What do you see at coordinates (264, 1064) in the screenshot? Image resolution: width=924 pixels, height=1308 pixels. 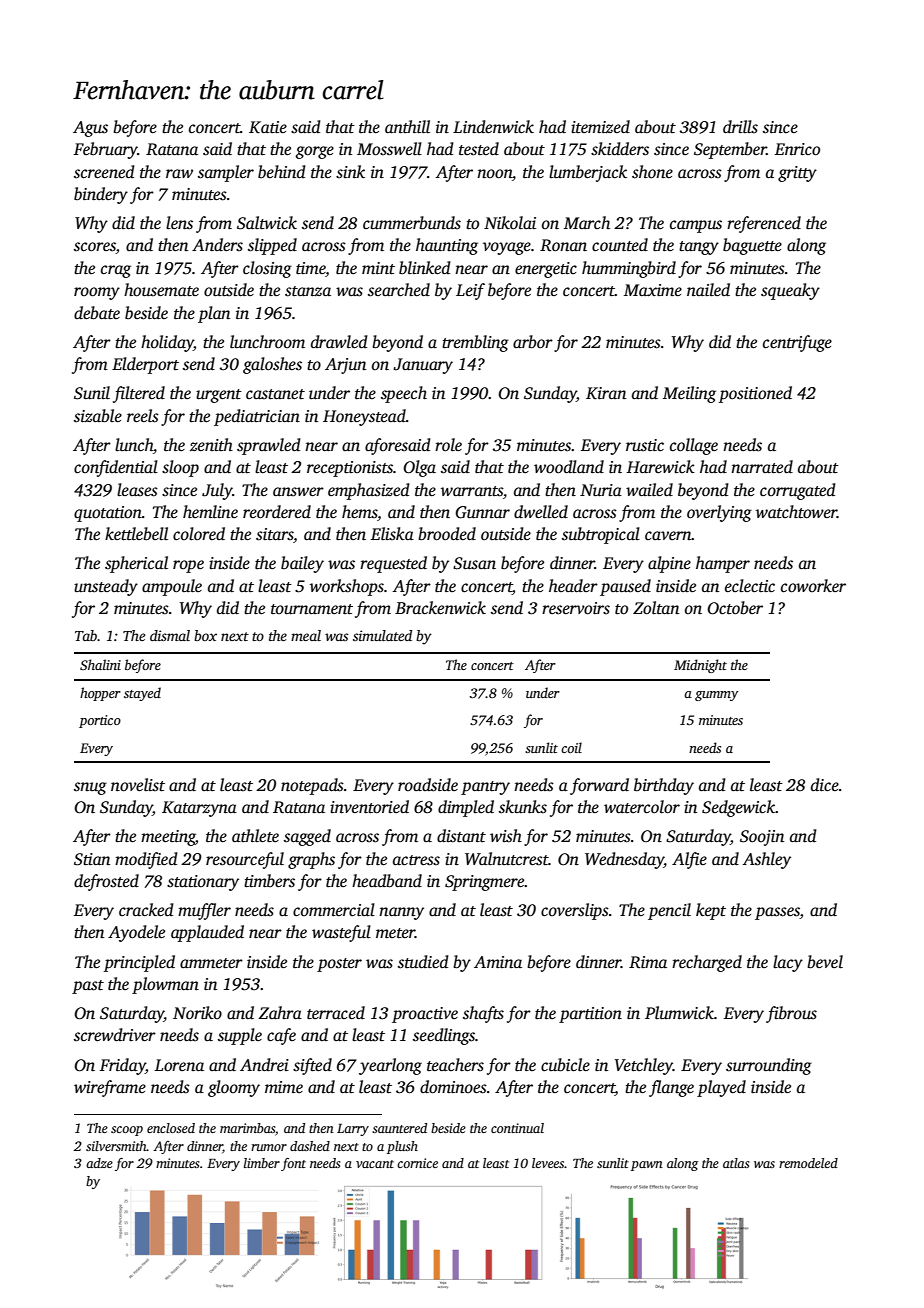 I see `Andrei` at bounding box center [264, 1064].
